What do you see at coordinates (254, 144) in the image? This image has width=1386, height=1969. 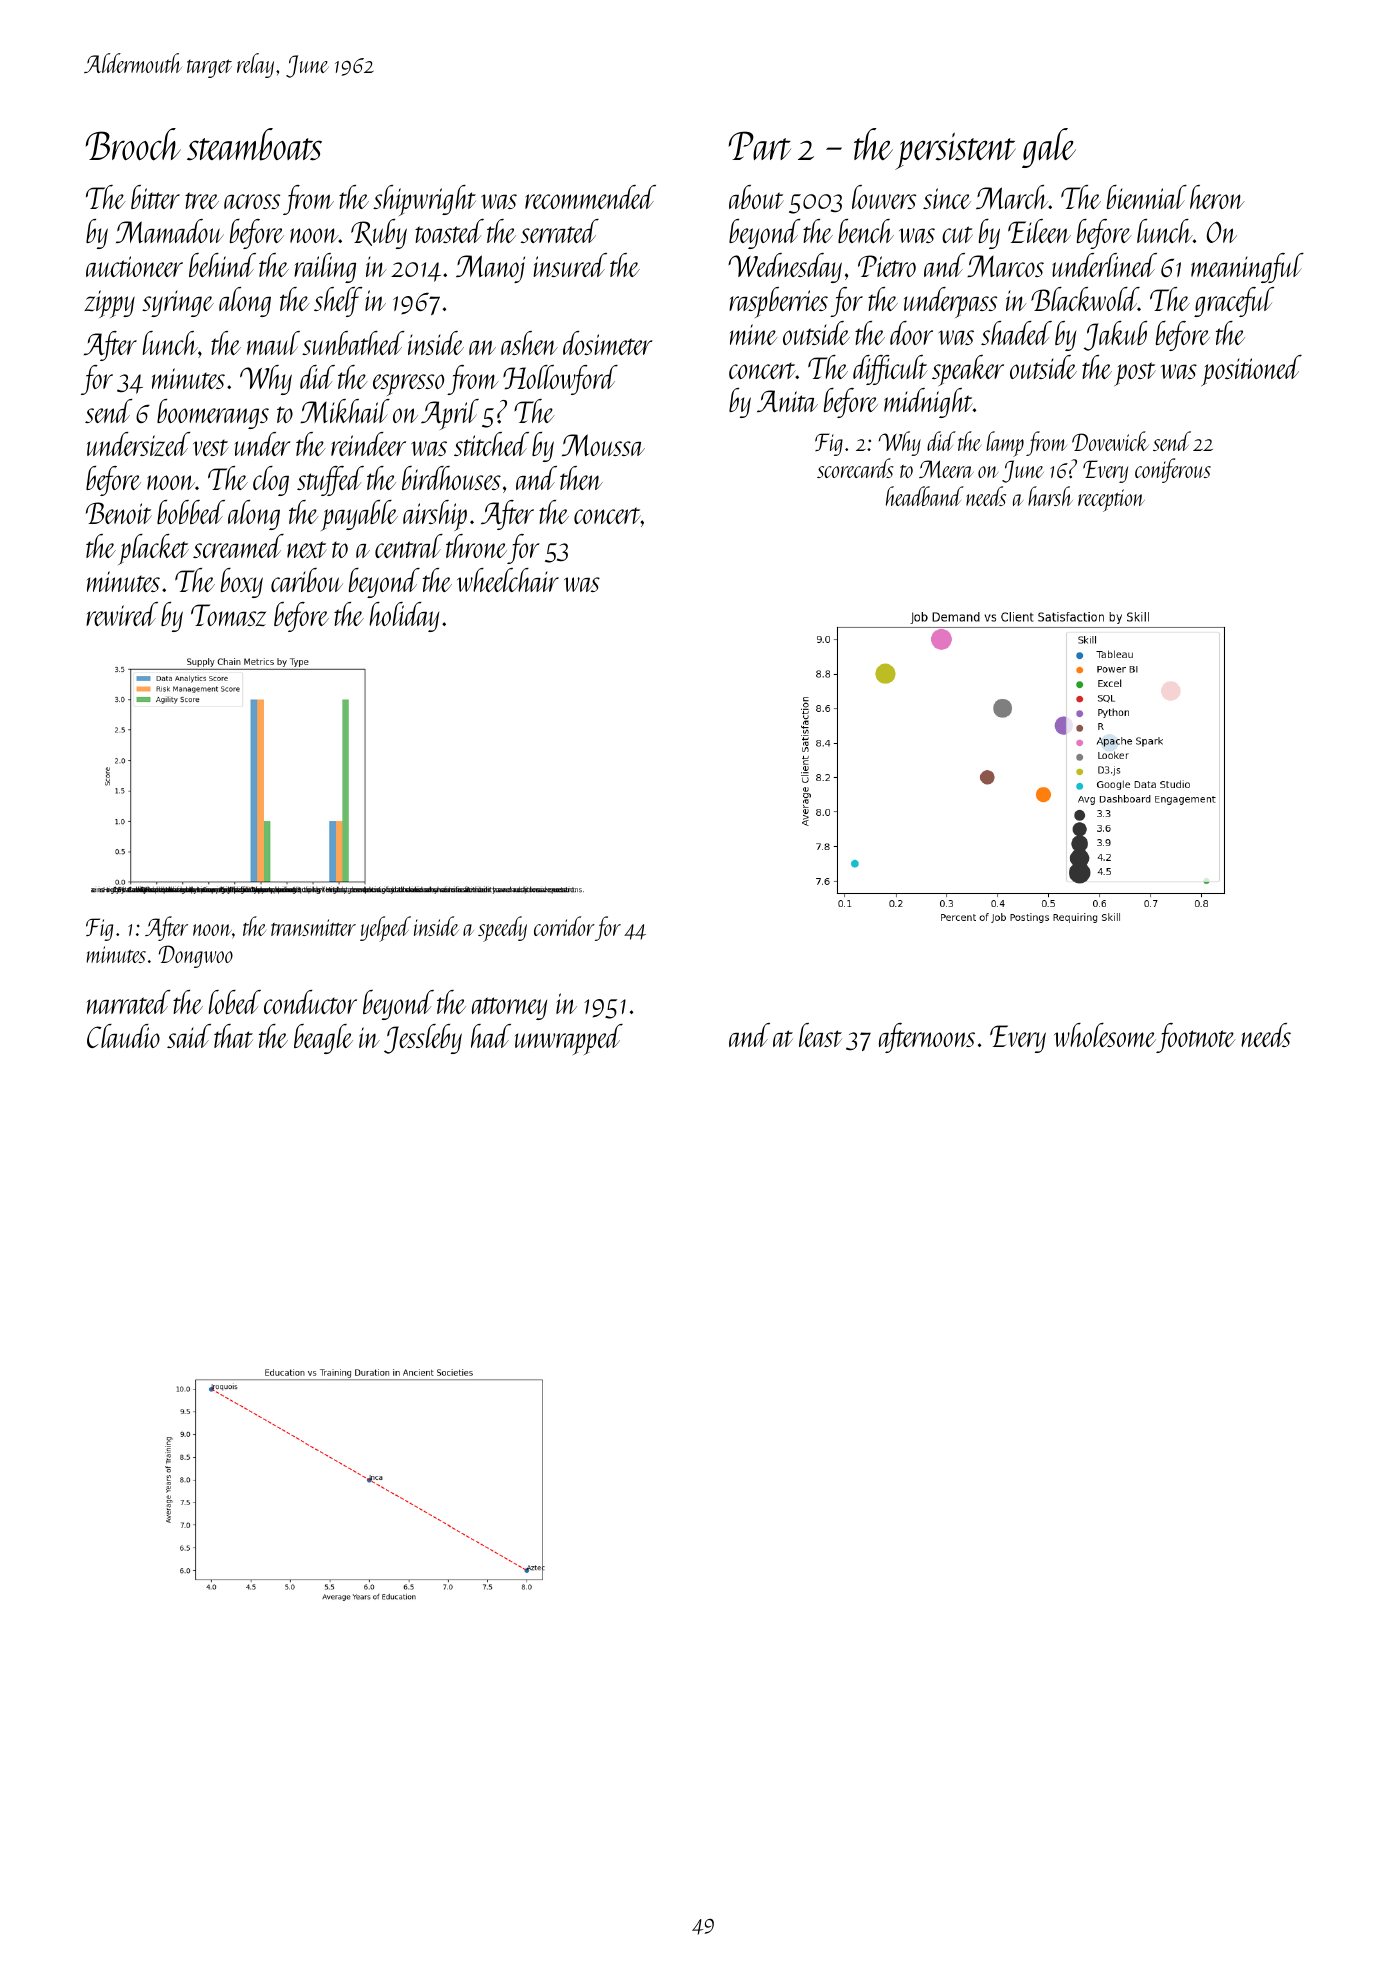 I see `steamboats` at bounding box center [254, 144].
